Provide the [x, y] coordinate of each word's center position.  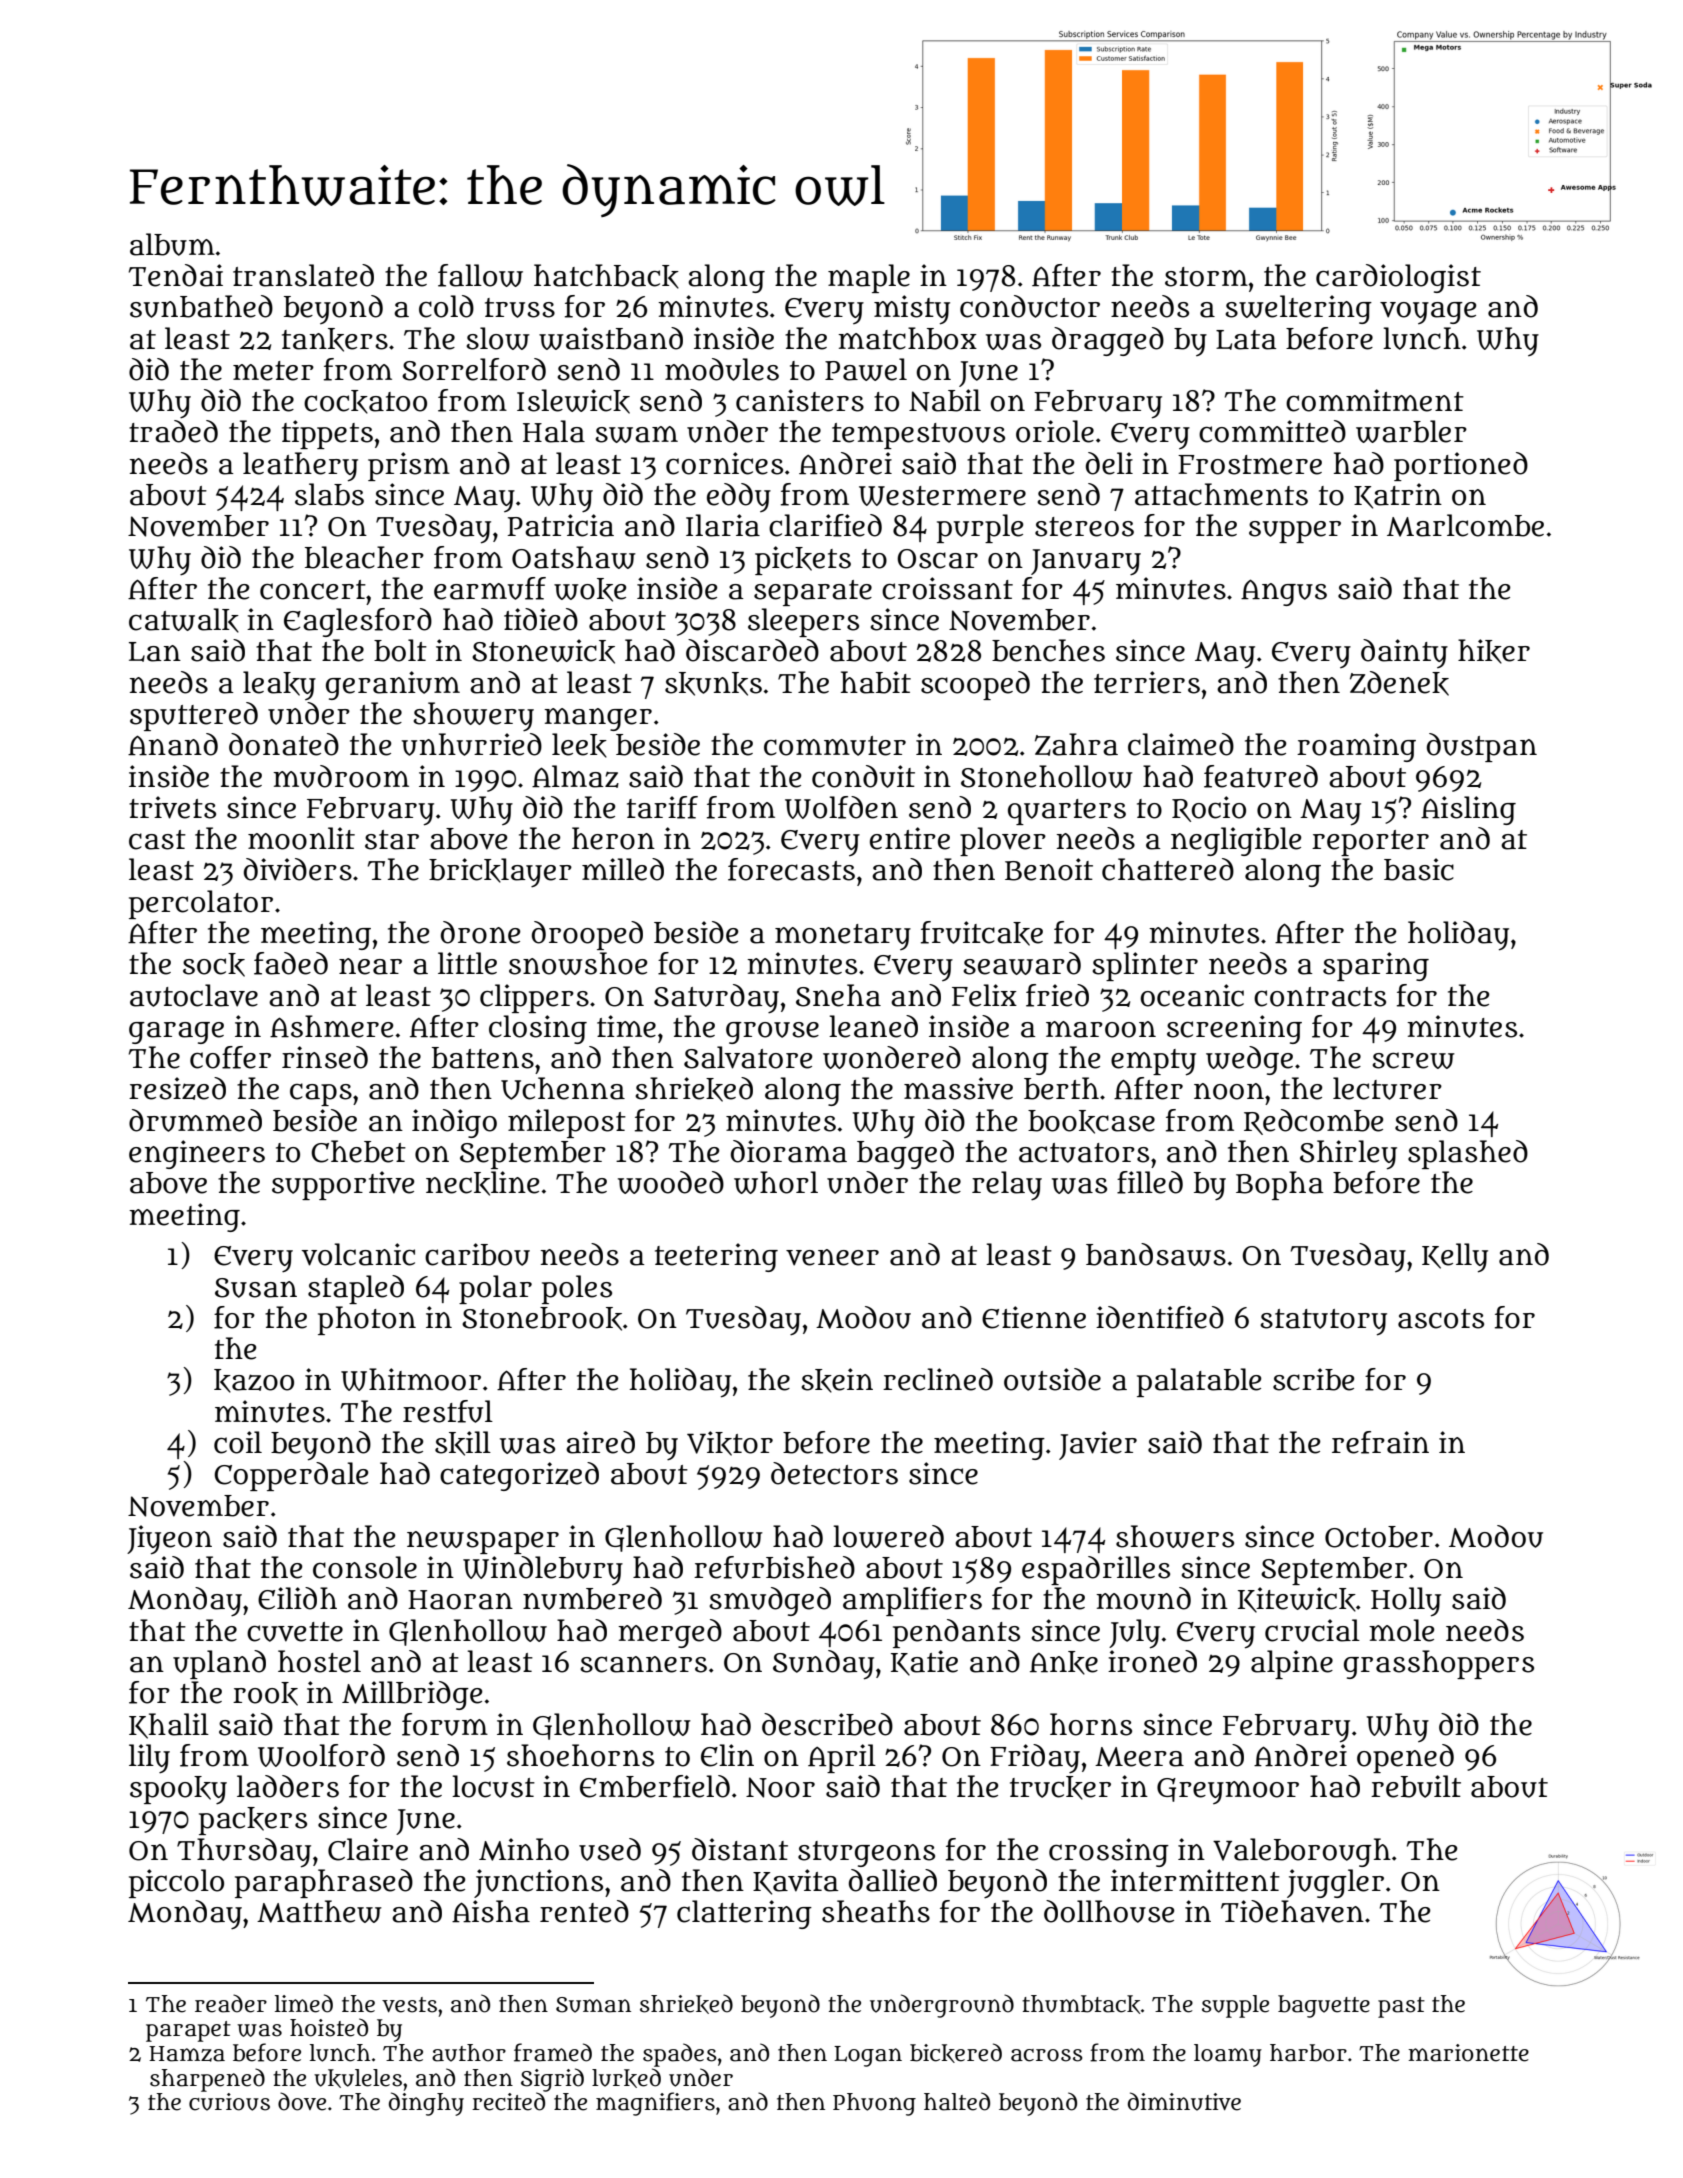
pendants [956, 1633]
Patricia [561, 525]
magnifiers [655, 2104]
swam [636, 434]
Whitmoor [411, 1379]
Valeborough [1302, 1852]
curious [229, 2102]
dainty [1404, 653]
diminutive [1184, 2101]
